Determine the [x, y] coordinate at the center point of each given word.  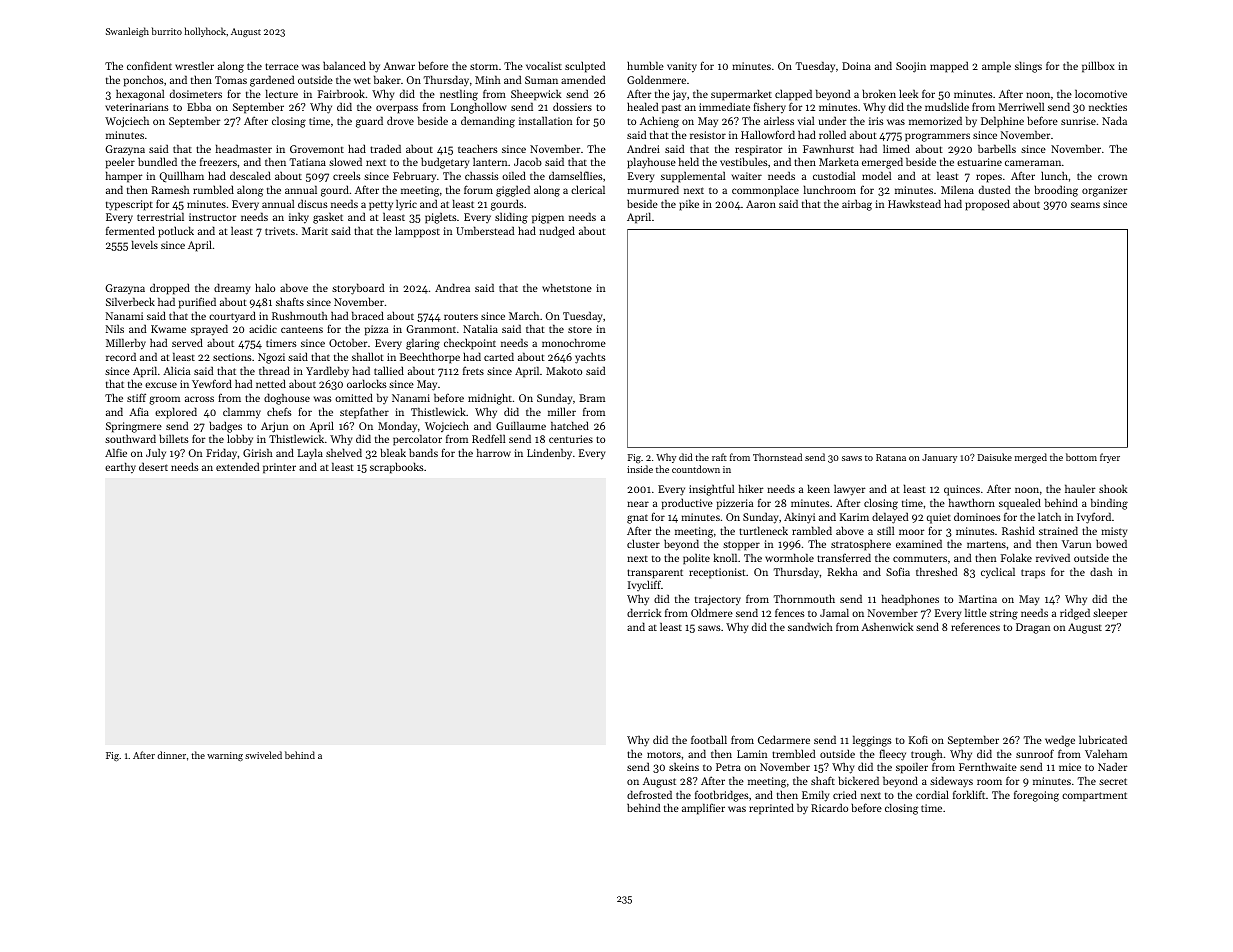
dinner [171, 755]
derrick [644, 612]
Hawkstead [914, 203]
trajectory [718, 600]
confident [149, 65]
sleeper [1110, 614]
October [348, 342]
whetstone [567, 287]
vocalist [544, 65]
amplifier [703, 809]
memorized [935, 120]
